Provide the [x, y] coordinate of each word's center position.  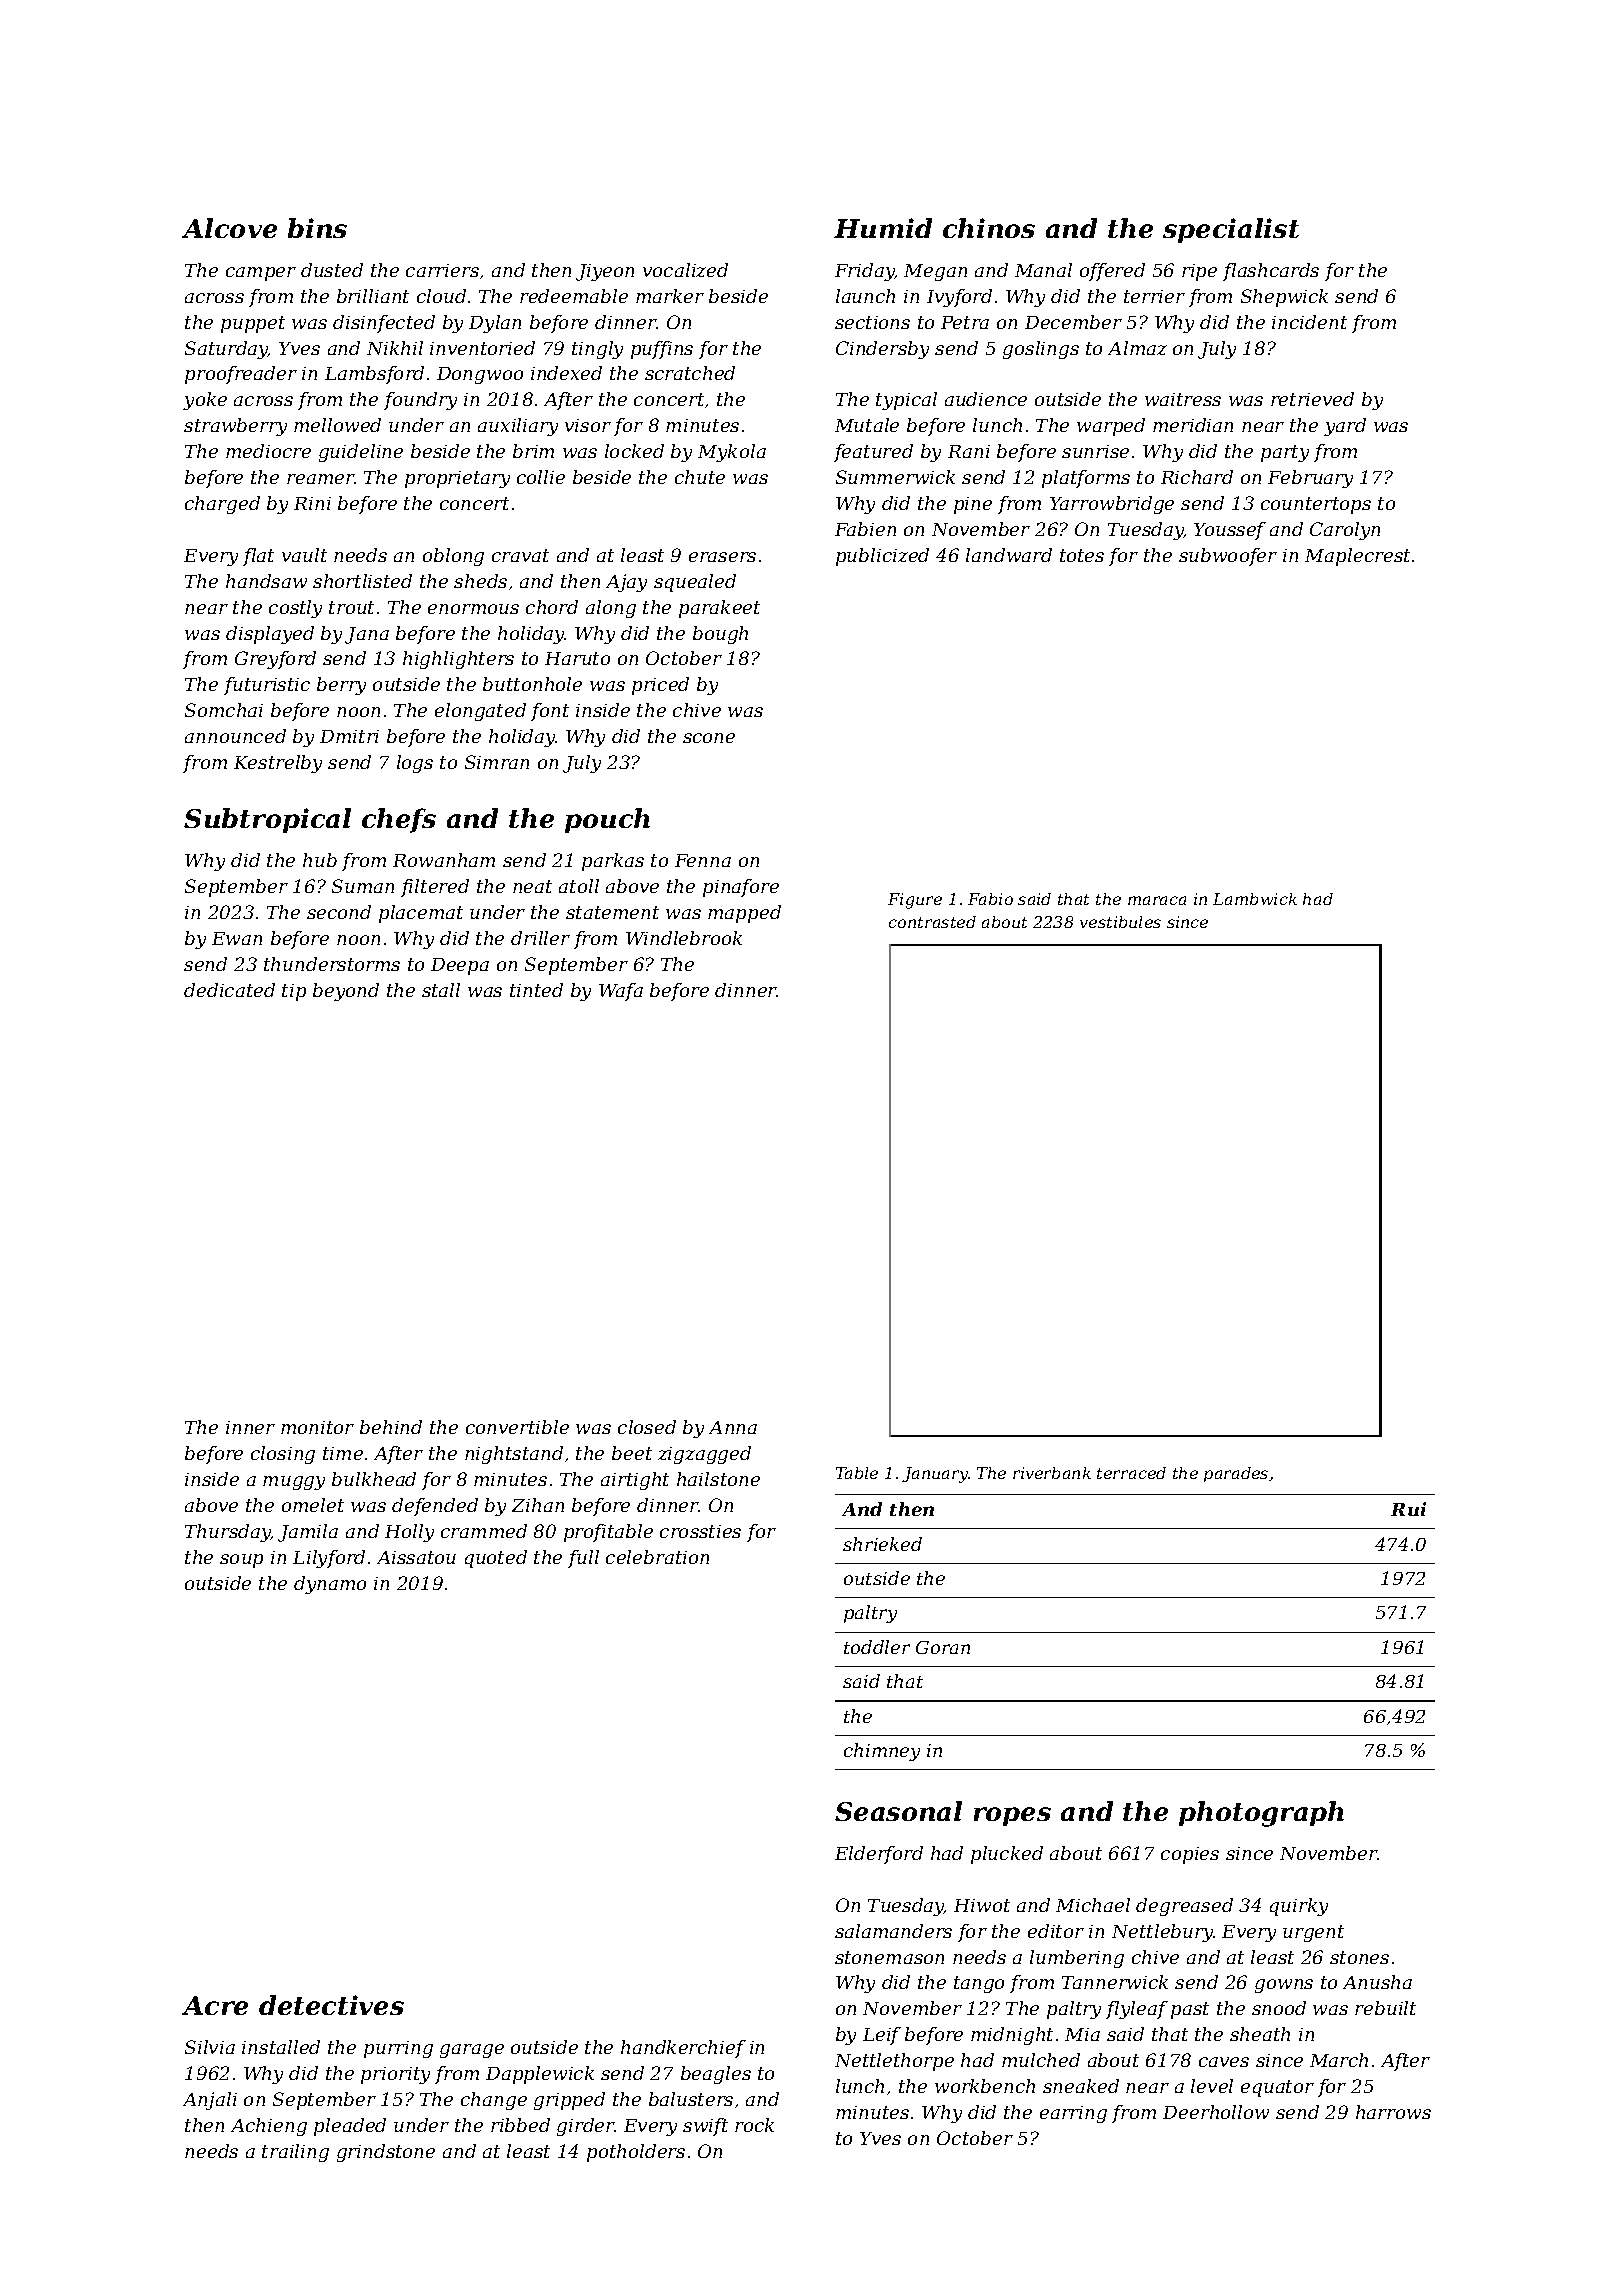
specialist [1231, 230]
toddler [877, 1647]
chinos [989, 228]
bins [317, 228]
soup [241, 1561]
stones [1359, 1957]
